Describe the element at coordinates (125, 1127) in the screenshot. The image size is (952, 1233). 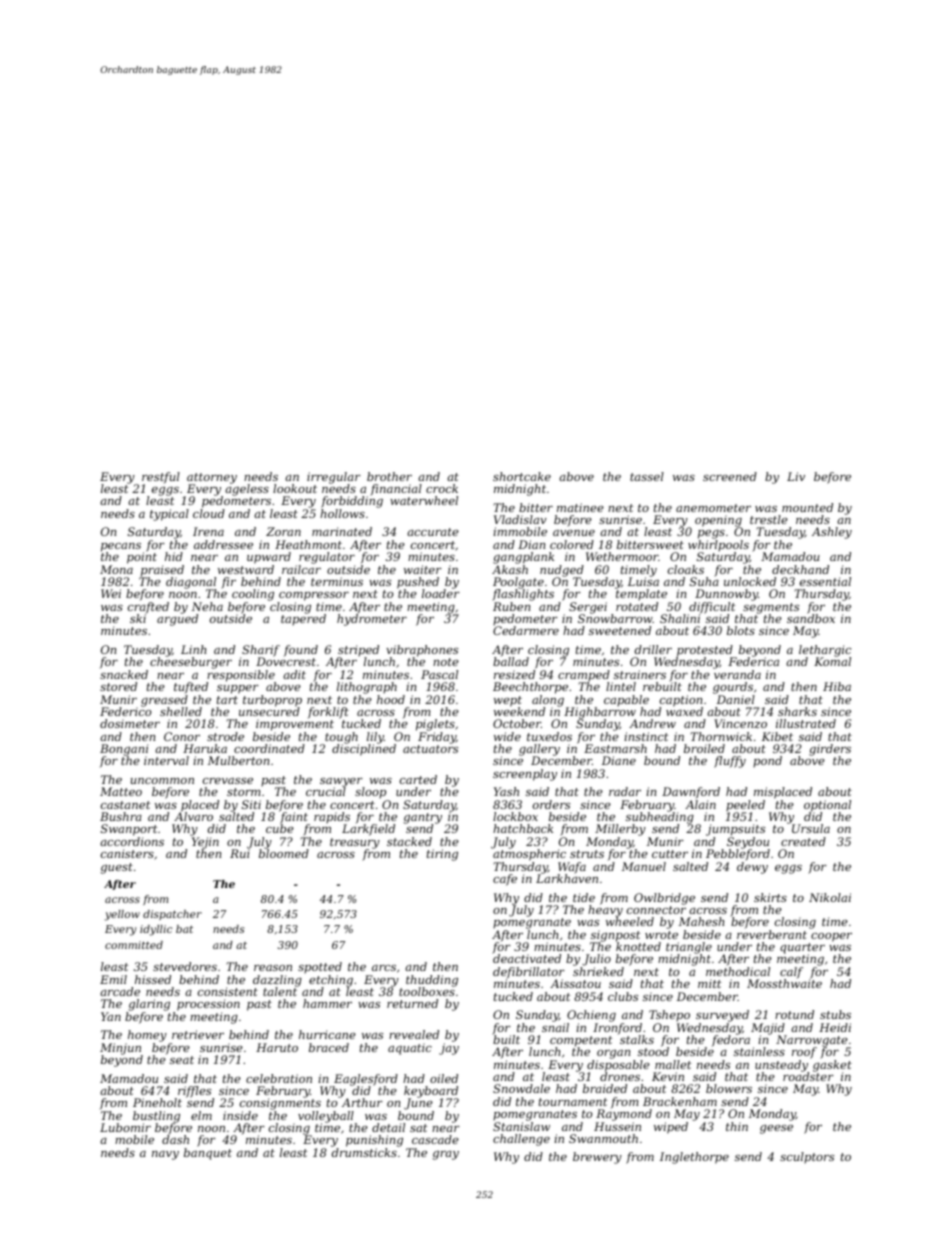
I see `Lubomir` at that location.
